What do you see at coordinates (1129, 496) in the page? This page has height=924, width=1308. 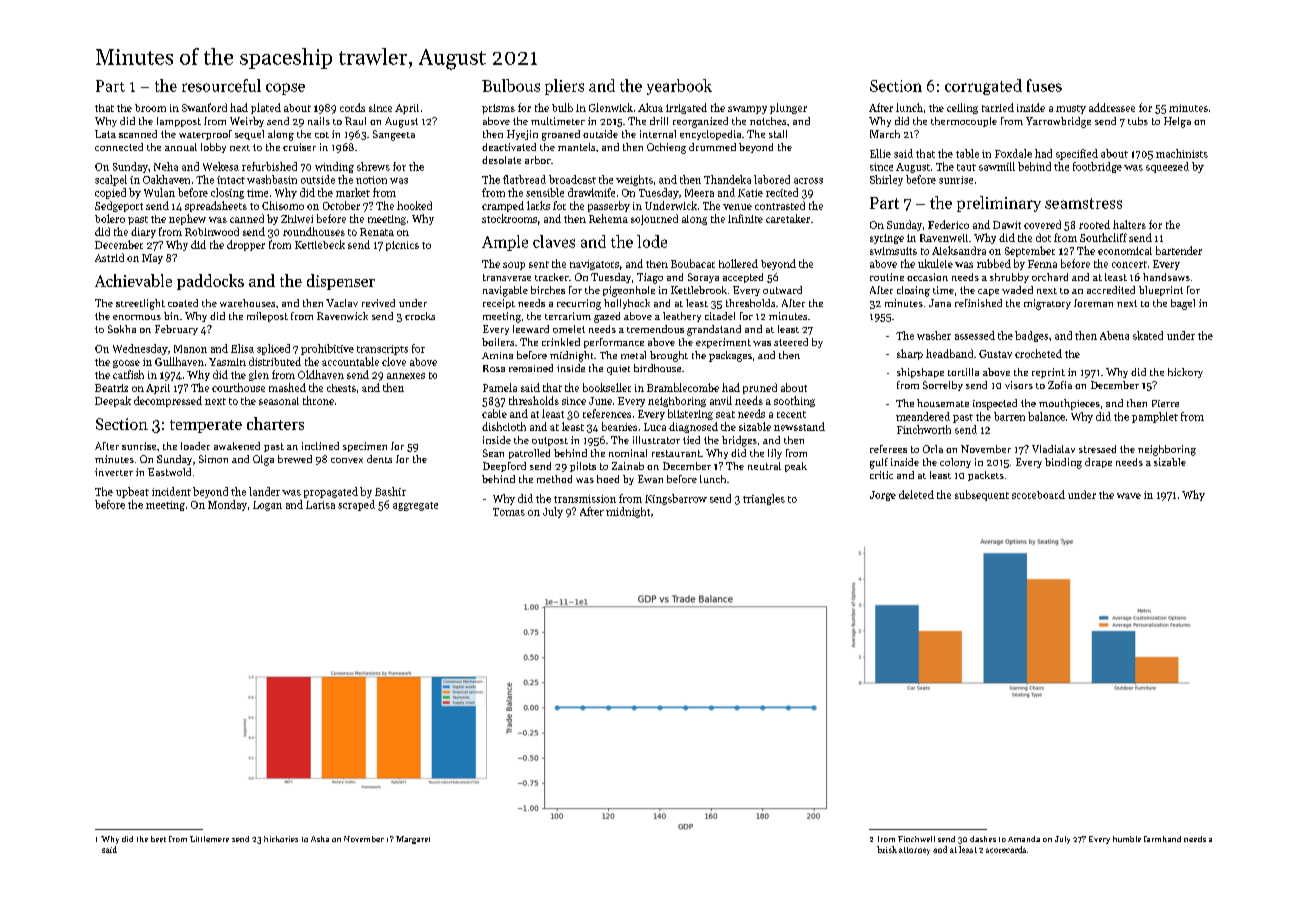 I see `wave` at bounding box center [1129, 496].
